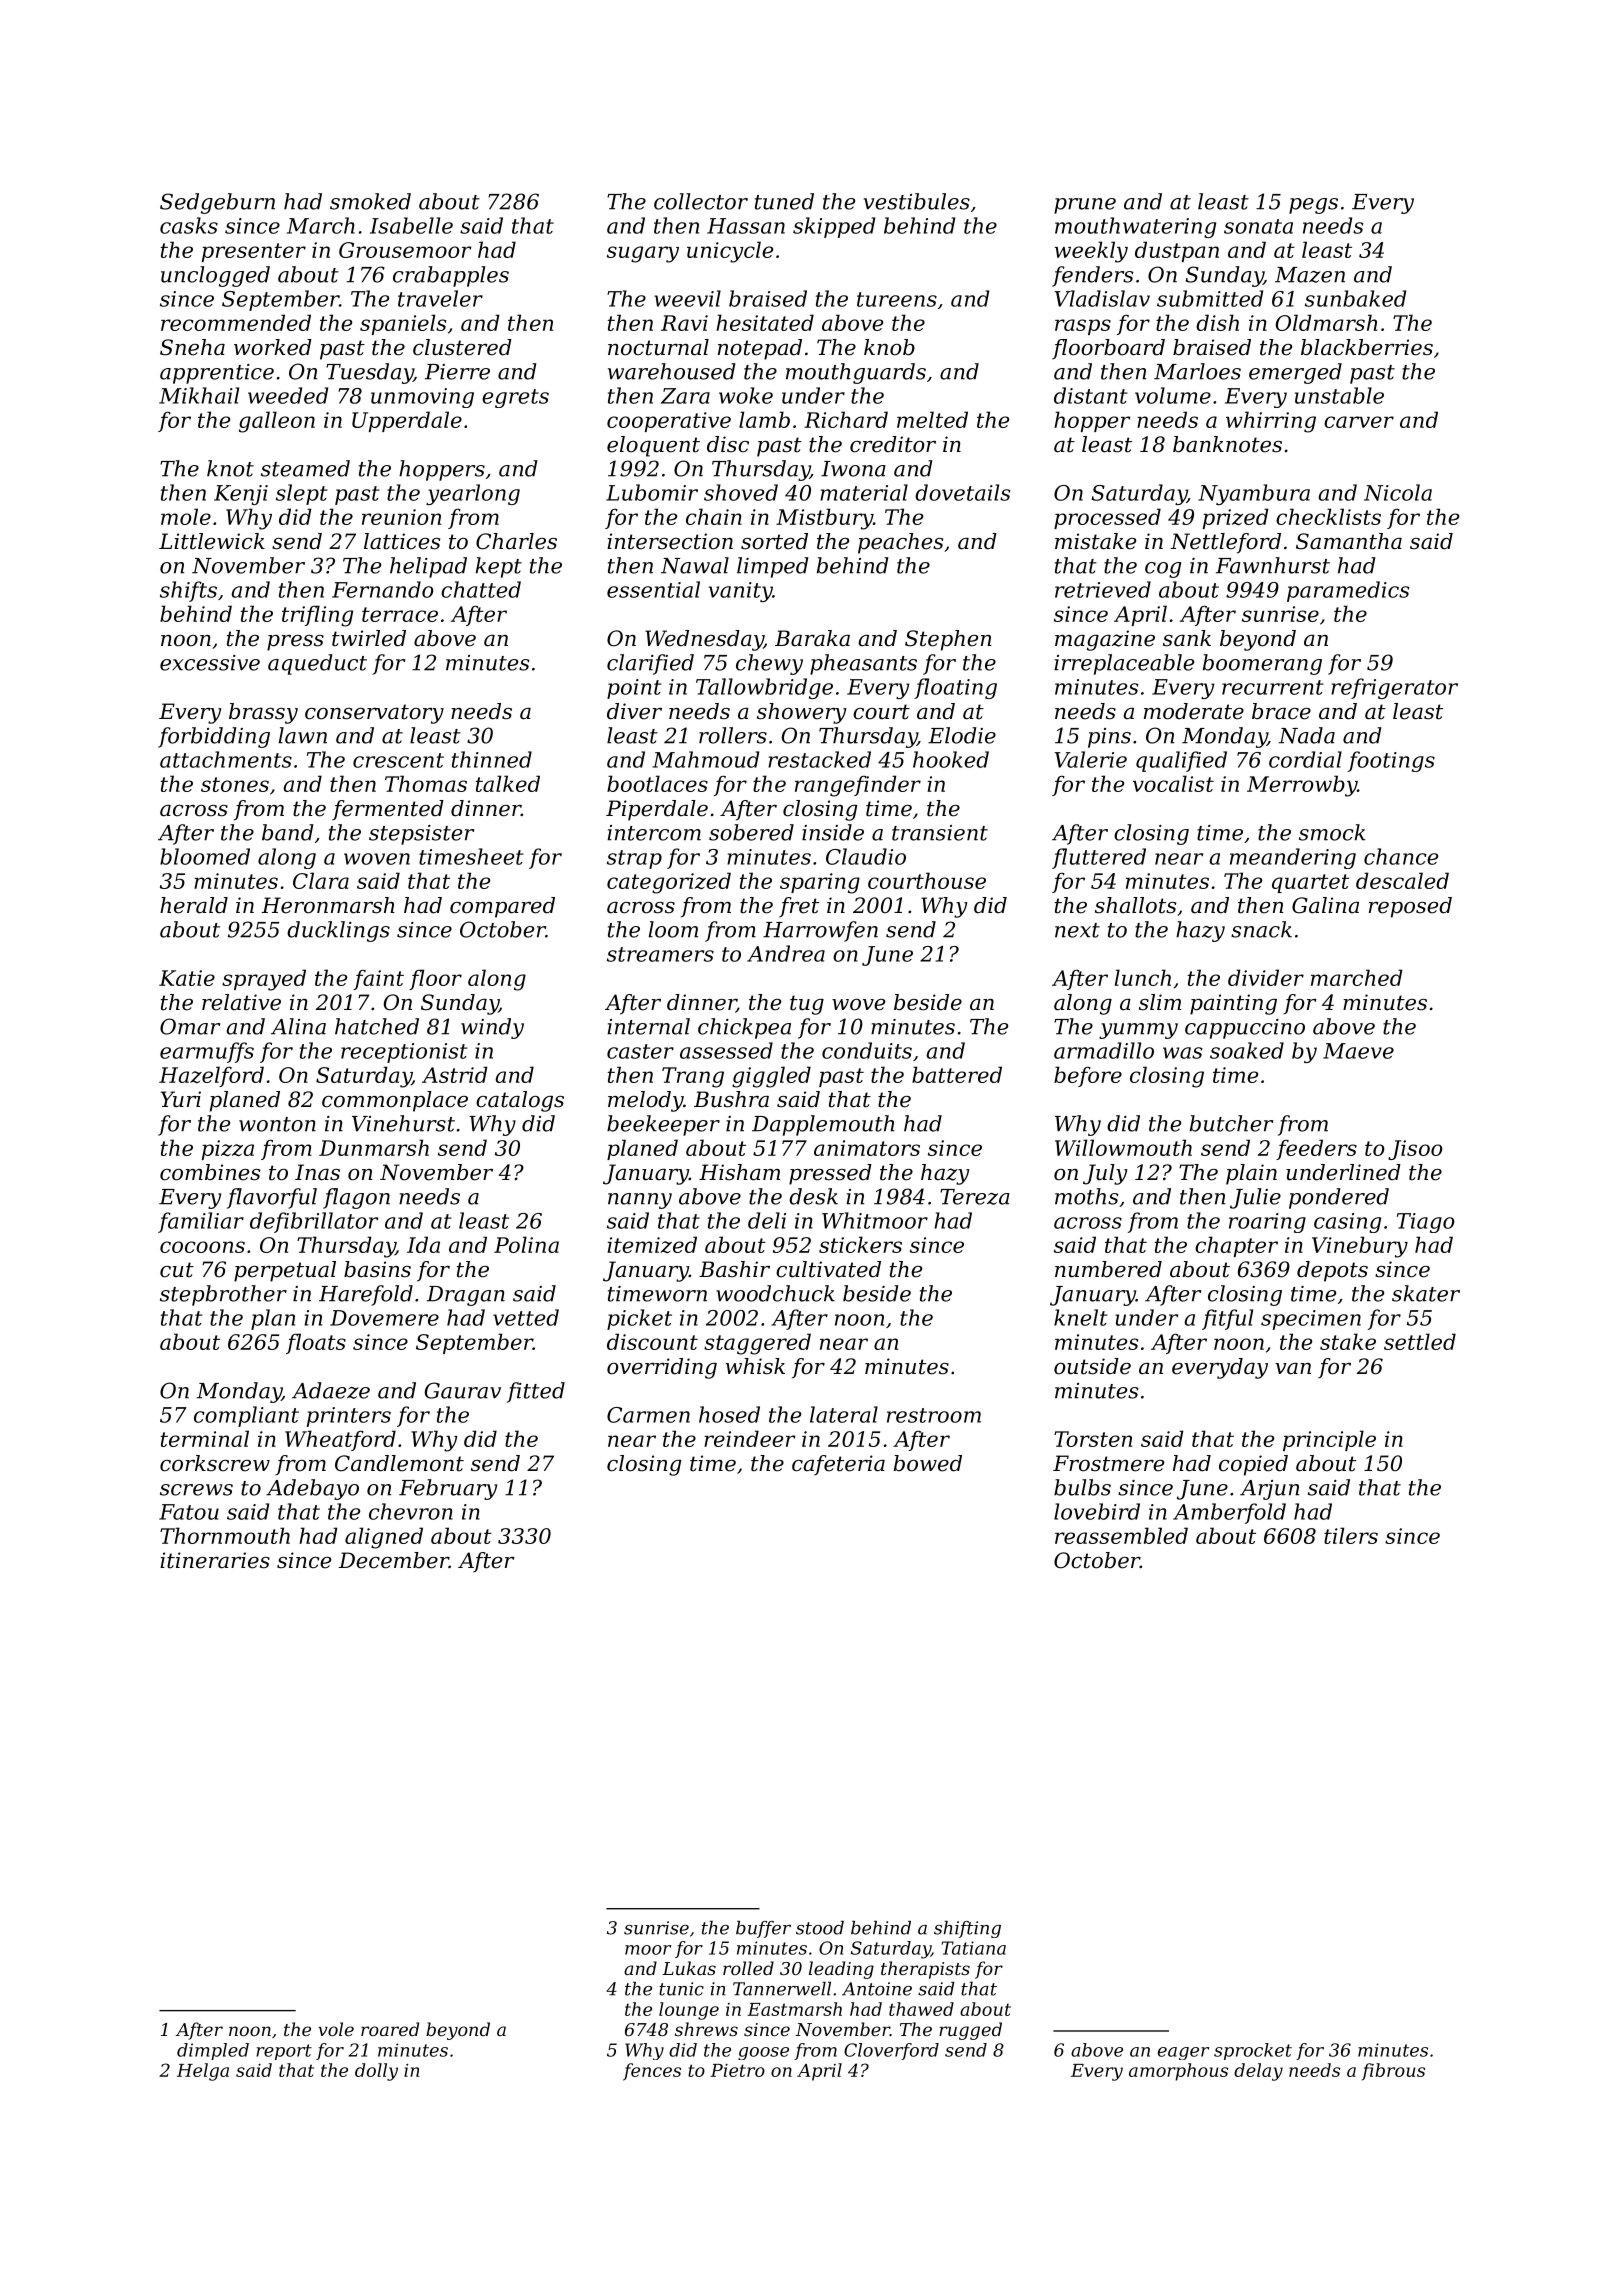 This screenshot has width=1620, height=2292. I want to click on fenders, so click(1092, 276).
